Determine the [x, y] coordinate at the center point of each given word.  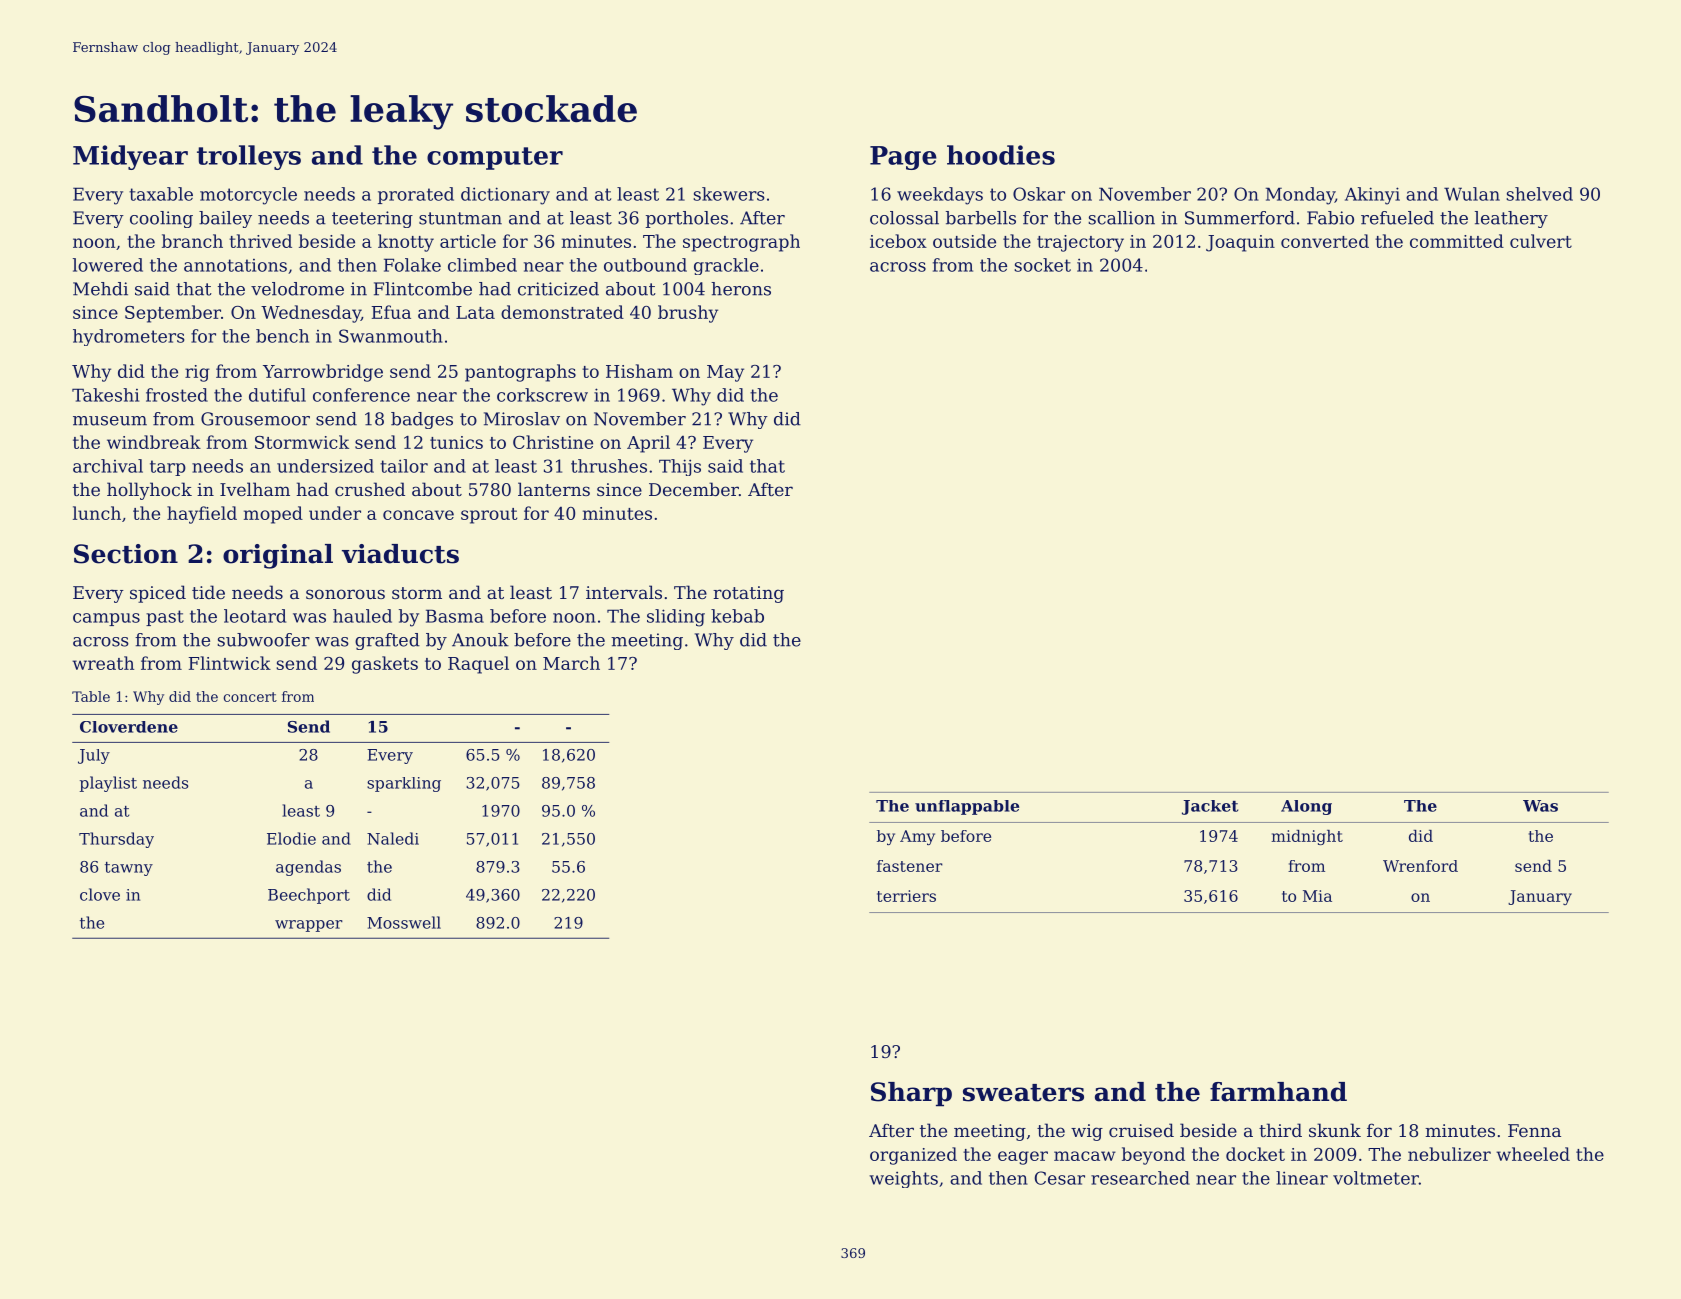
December [694, 489]
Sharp [911, 1094]
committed [1457, 241]
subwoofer [263, 640]
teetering [372, 219]
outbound [645, 265]
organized [913, 1156]
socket [1042, 265]
